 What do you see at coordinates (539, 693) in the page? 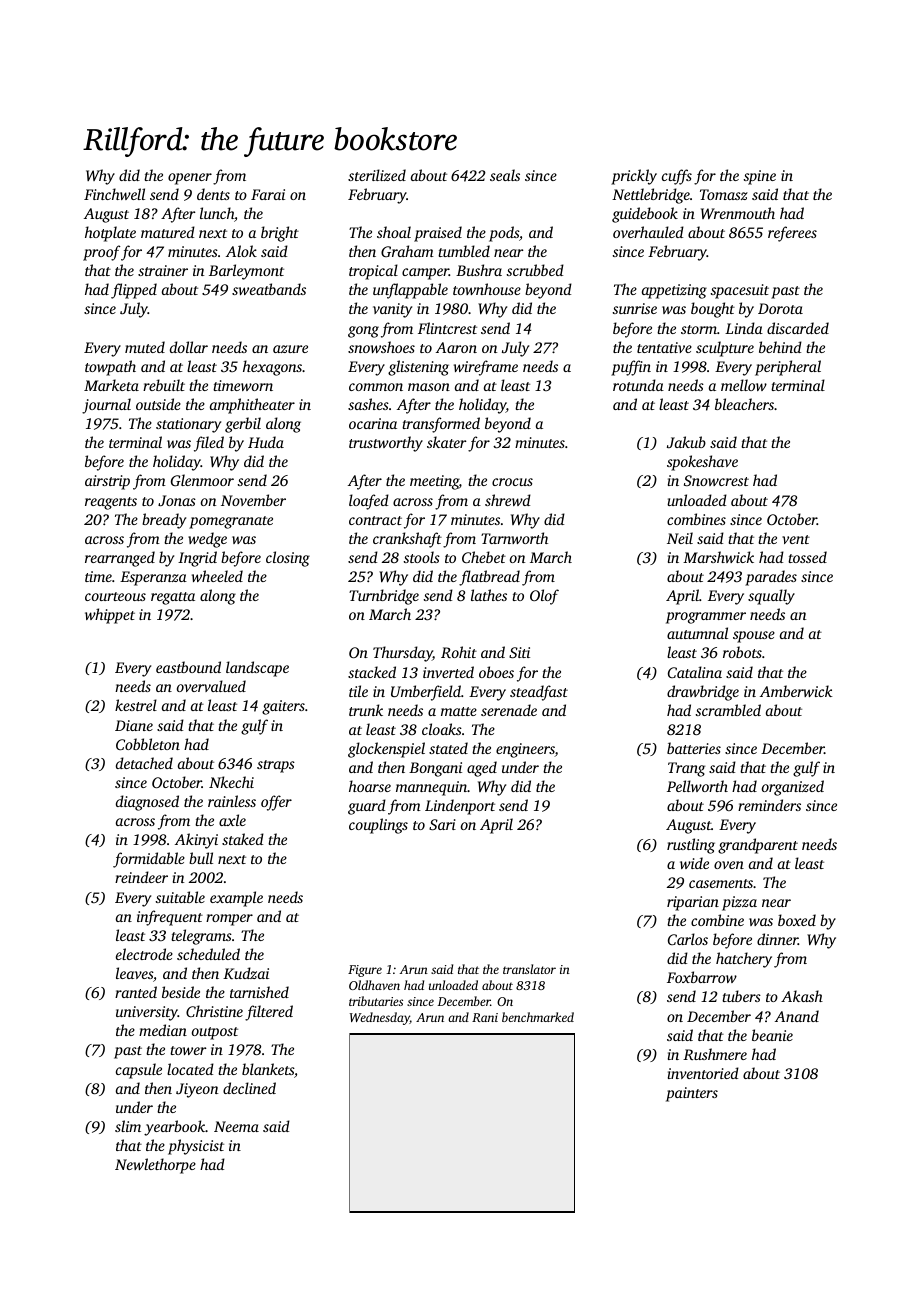
I see `steadfast` at bounding box center [539, 693].
